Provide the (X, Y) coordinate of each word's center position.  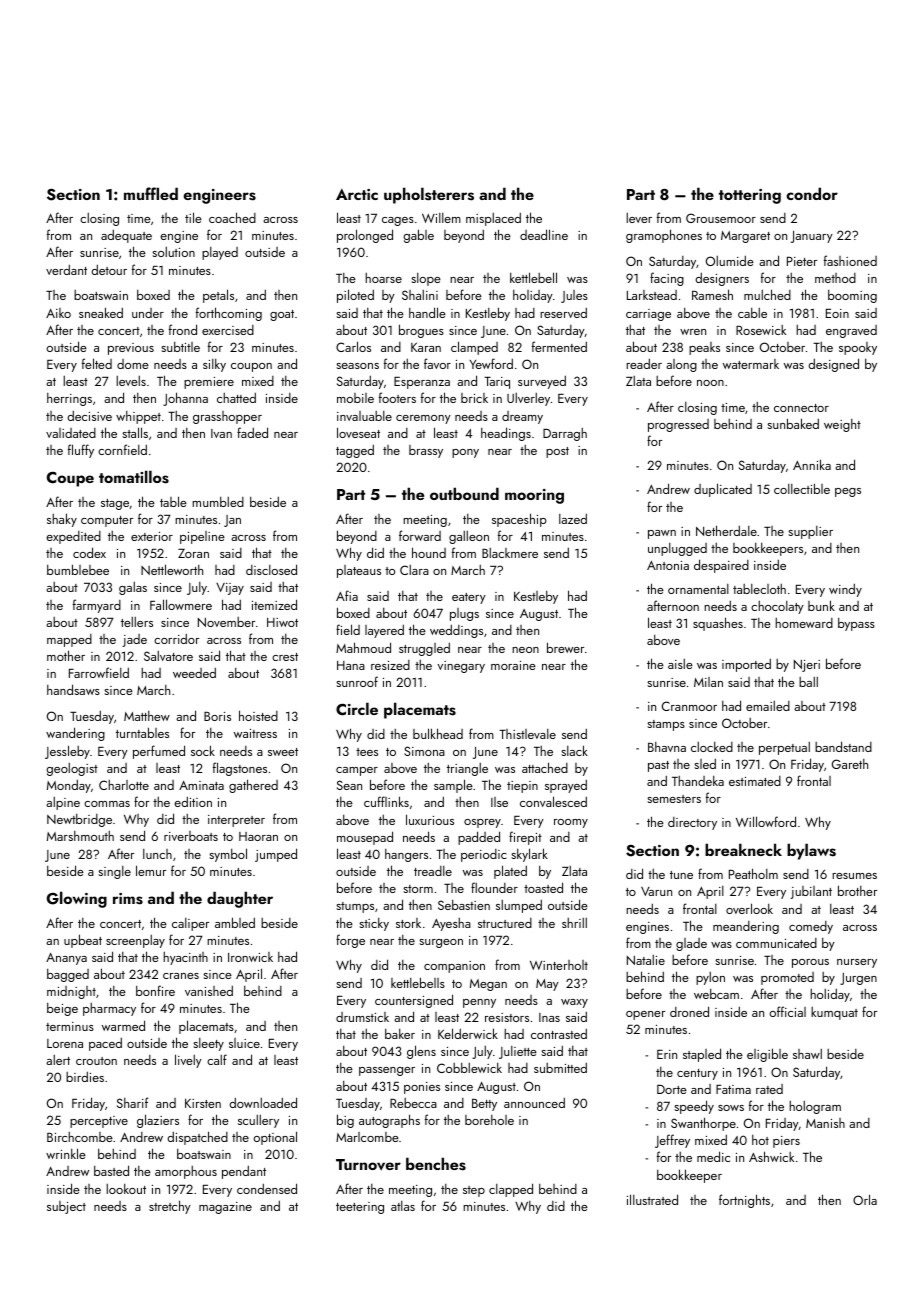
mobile (355, 398)
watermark (751, 364)
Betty (484, 1105)
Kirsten (203, 1103)
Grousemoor (721, 218)
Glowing (77, 899)
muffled (151, 193)
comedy (811, 927)
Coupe (70, 479)
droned (689, 1011)
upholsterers (429, 195)
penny (479, 1003)
